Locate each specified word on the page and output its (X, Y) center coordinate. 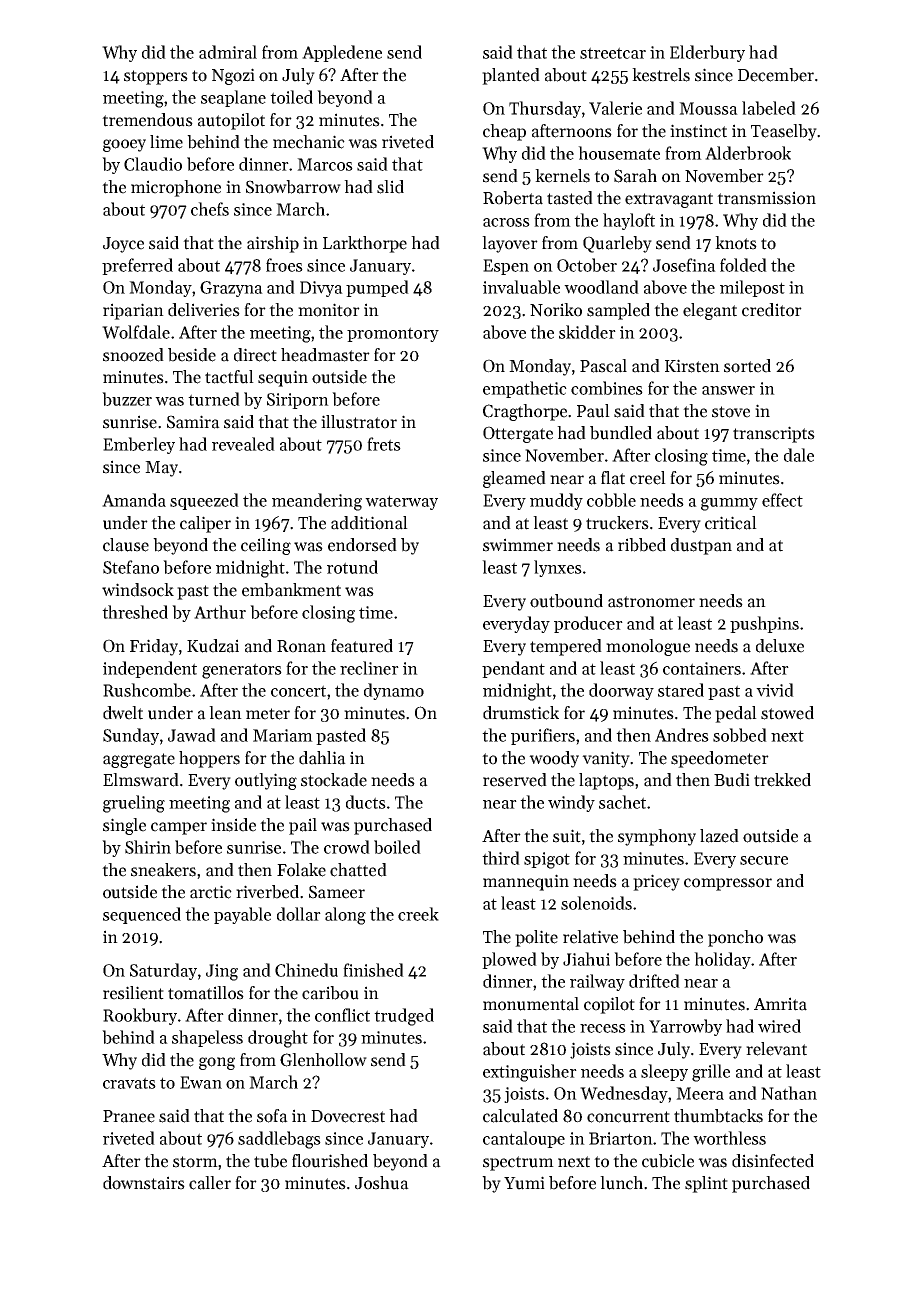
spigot (547, 860)
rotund (352, 567)
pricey (656, 882)
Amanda (134, 500)
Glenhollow (323, 1060)
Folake (301, 870)
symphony (657, 837)
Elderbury (707, 53)
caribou (330, 993)
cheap (504, 132)
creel (648, 478)
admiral (228, 52)
